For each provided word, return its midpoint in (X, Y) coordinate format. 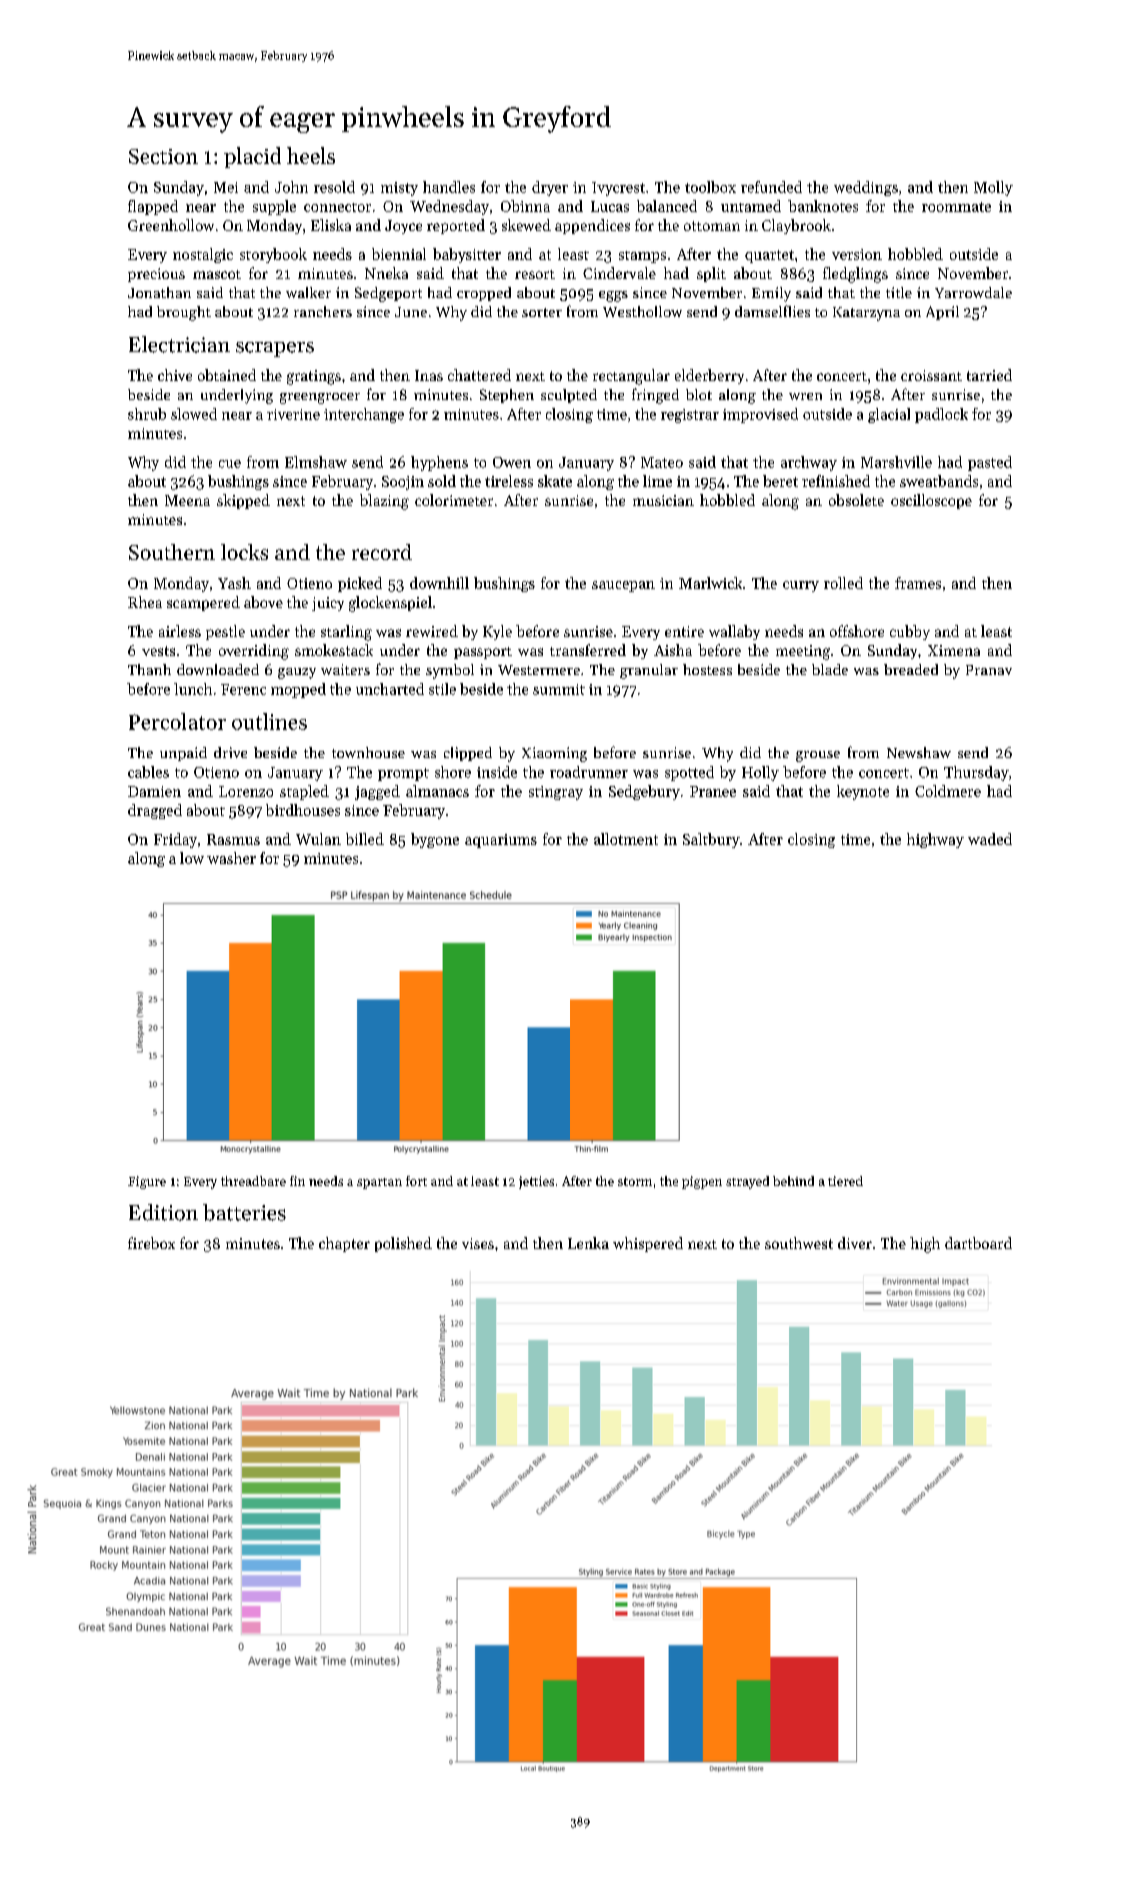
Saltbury (711, 840)
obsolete (856, 500)
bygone (435, 840)
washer (231, 858)
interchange (364, 415)
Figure (147, 1182)
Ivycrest (618, 189)
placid (252, 157)
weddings (866, 188)
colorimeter (454, 500)
